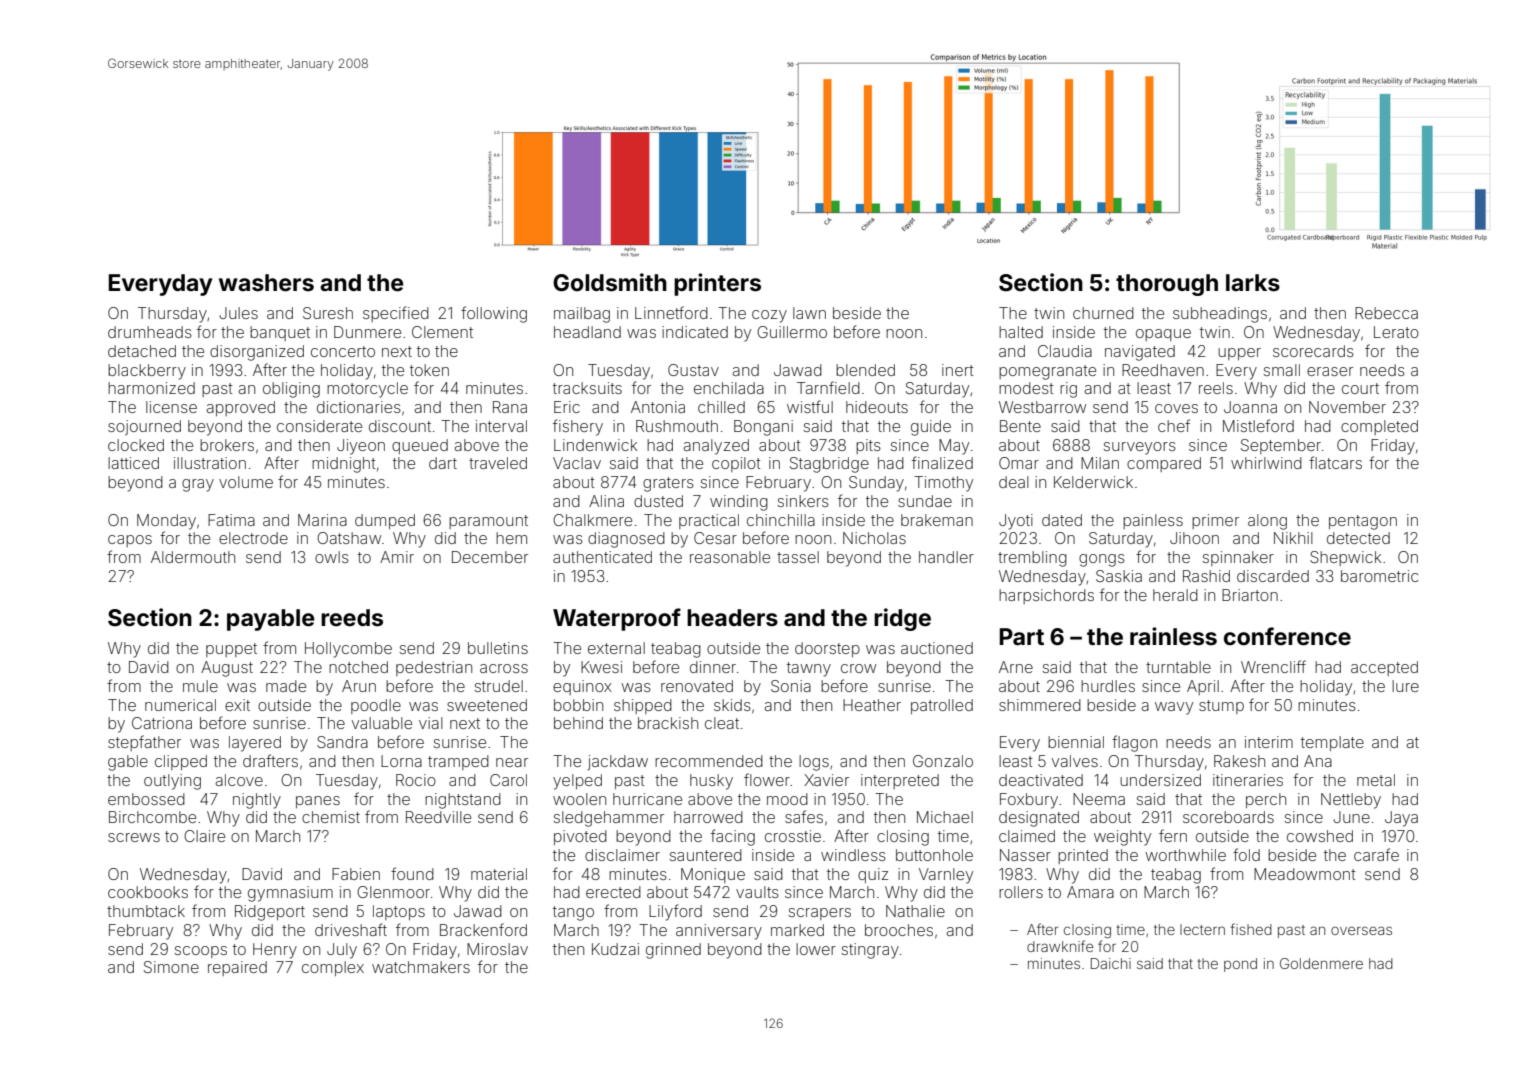  I want to click on Clement, so click(442, 332).
